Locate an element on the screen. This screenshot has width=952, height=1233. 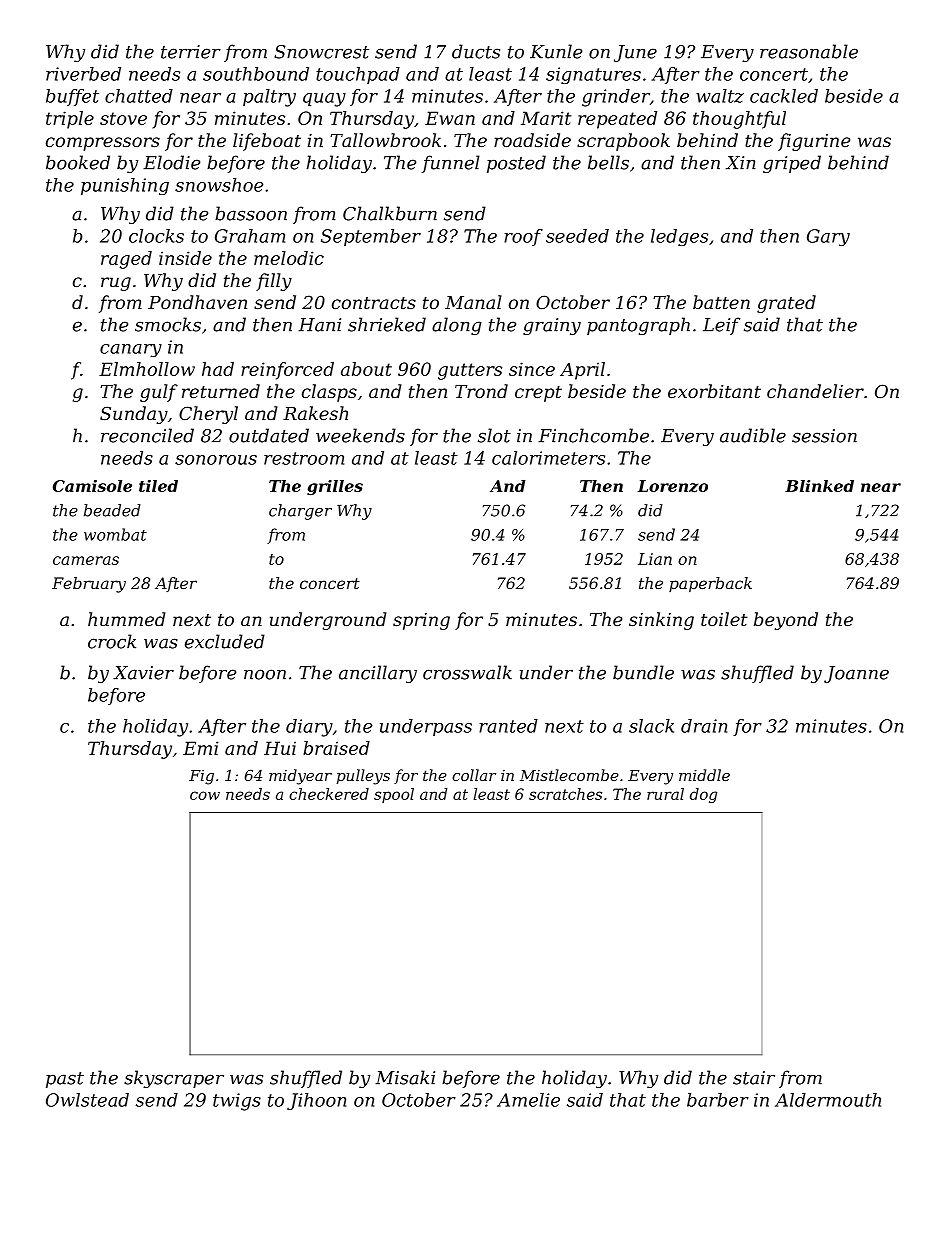
rug is located at coordinates (116, 284).
